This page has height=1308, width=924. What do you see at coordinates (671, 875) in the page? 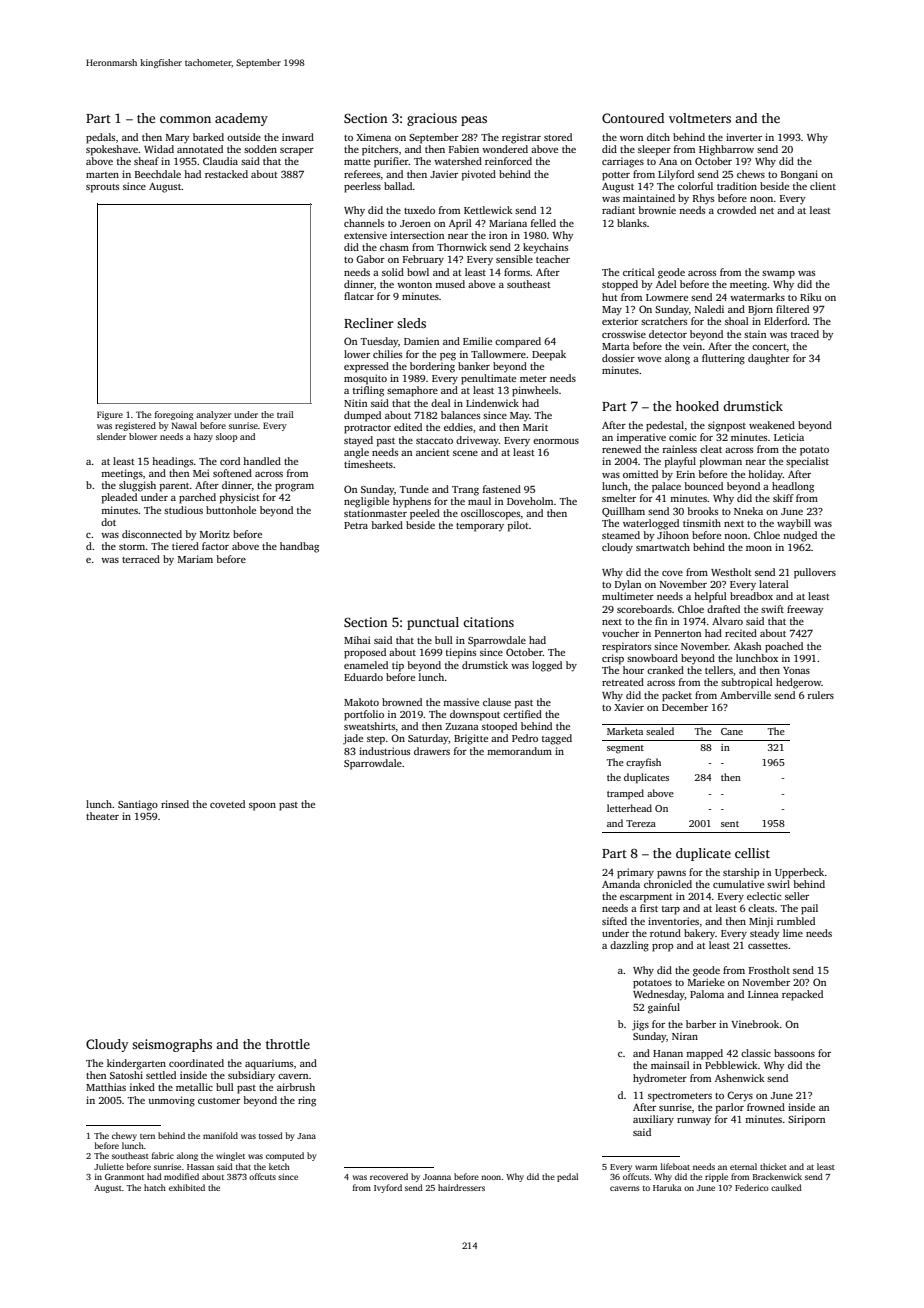
I see `pawns` at bounding box center [671, 875].
